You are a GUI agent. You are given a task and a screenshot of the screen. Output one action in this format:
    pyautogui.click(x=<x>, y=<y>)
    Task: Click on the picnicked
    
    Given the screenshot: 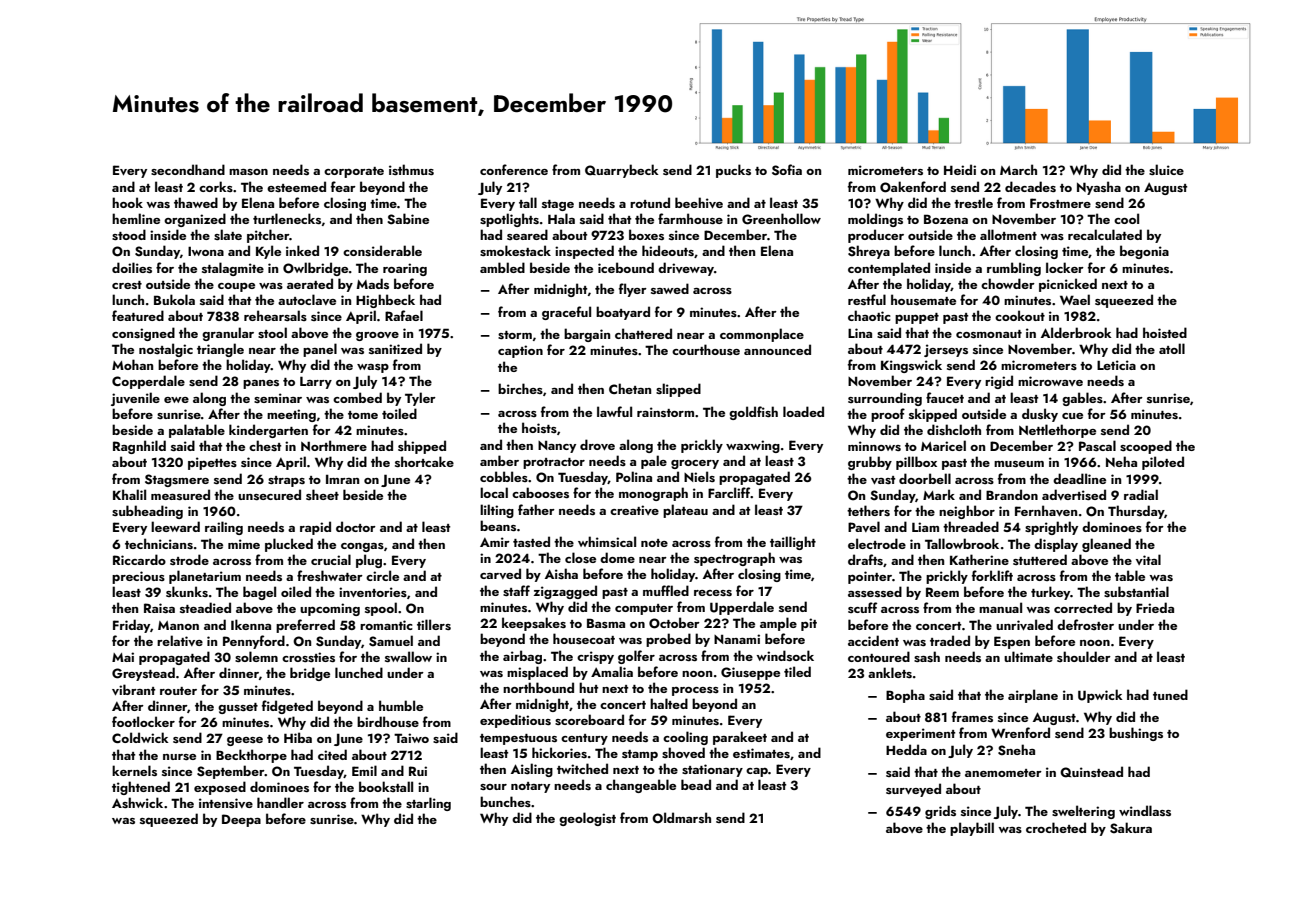 What is the action you would take?
    pyautogui.click(x=1068, y=285)
